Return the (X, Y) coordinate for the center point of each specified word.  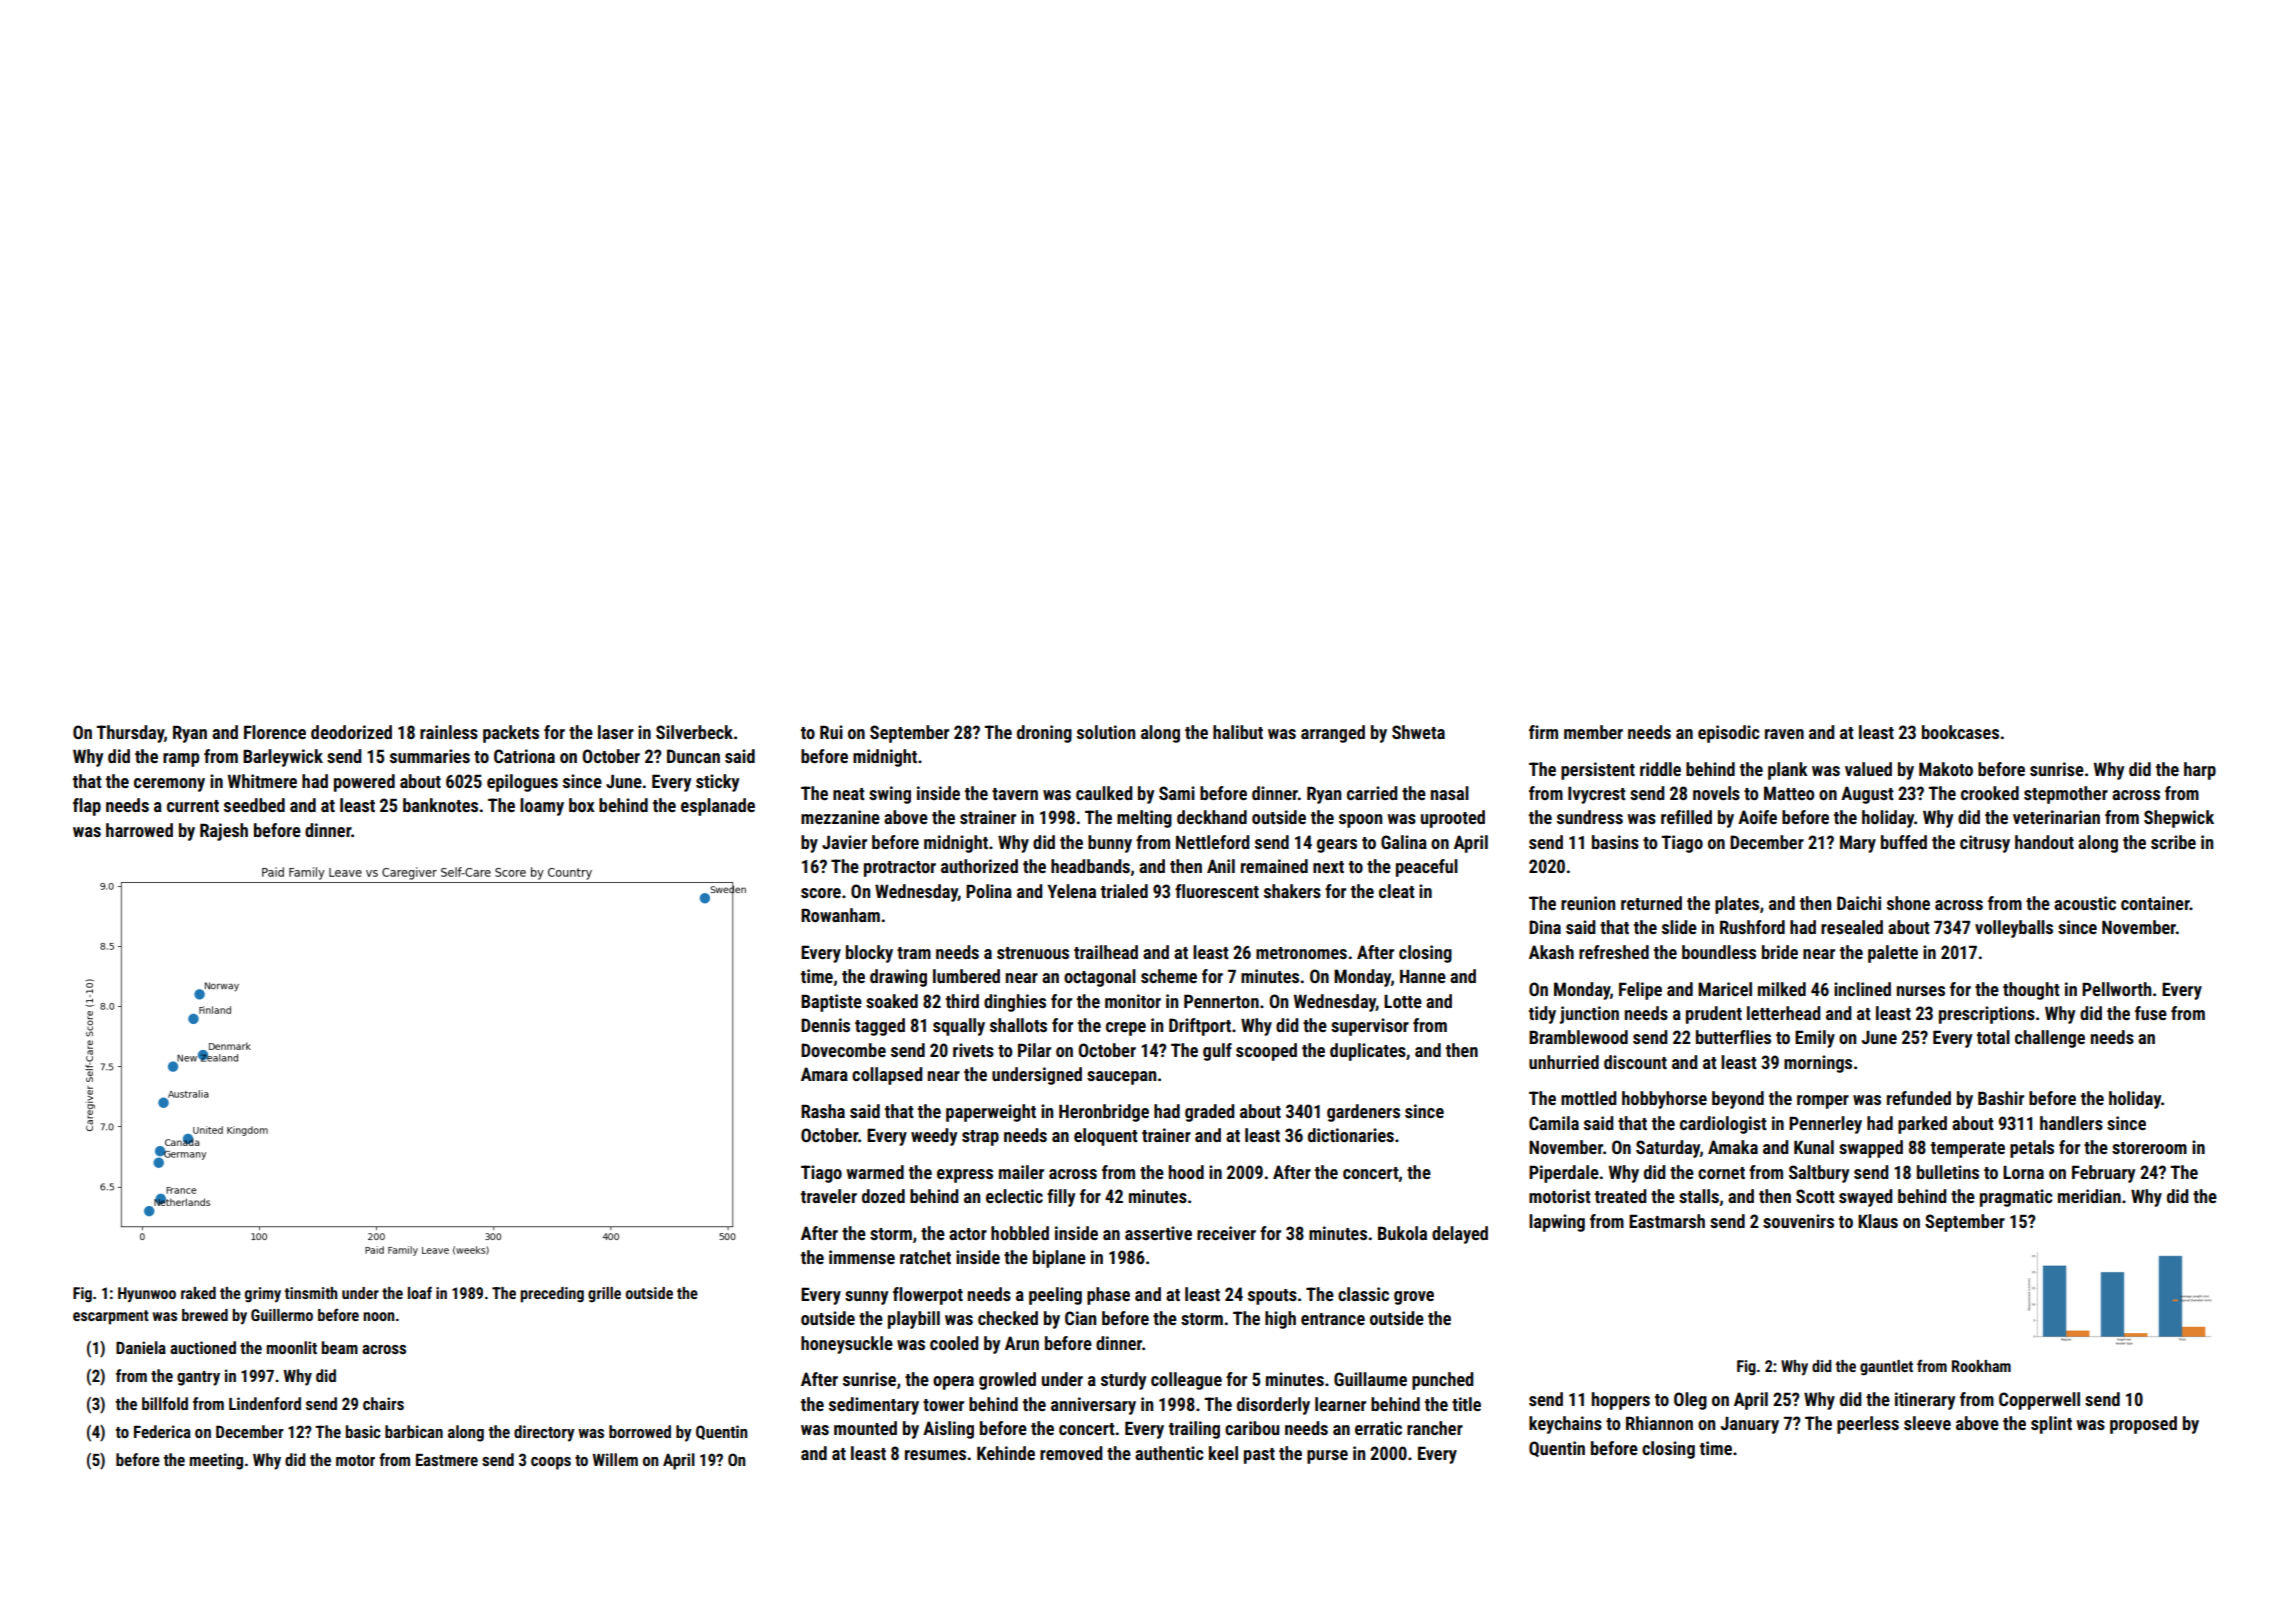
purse (1327, 1457)
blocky (869, 954)
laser (616, 732)
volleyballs (2014, 929)
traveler (829, 1196)
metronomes (1301, 953)
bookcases (1960, 732)
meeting (216, 1461)
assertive (1158, 1233)
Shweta (1418, 732)
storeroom (2149, 1148)
